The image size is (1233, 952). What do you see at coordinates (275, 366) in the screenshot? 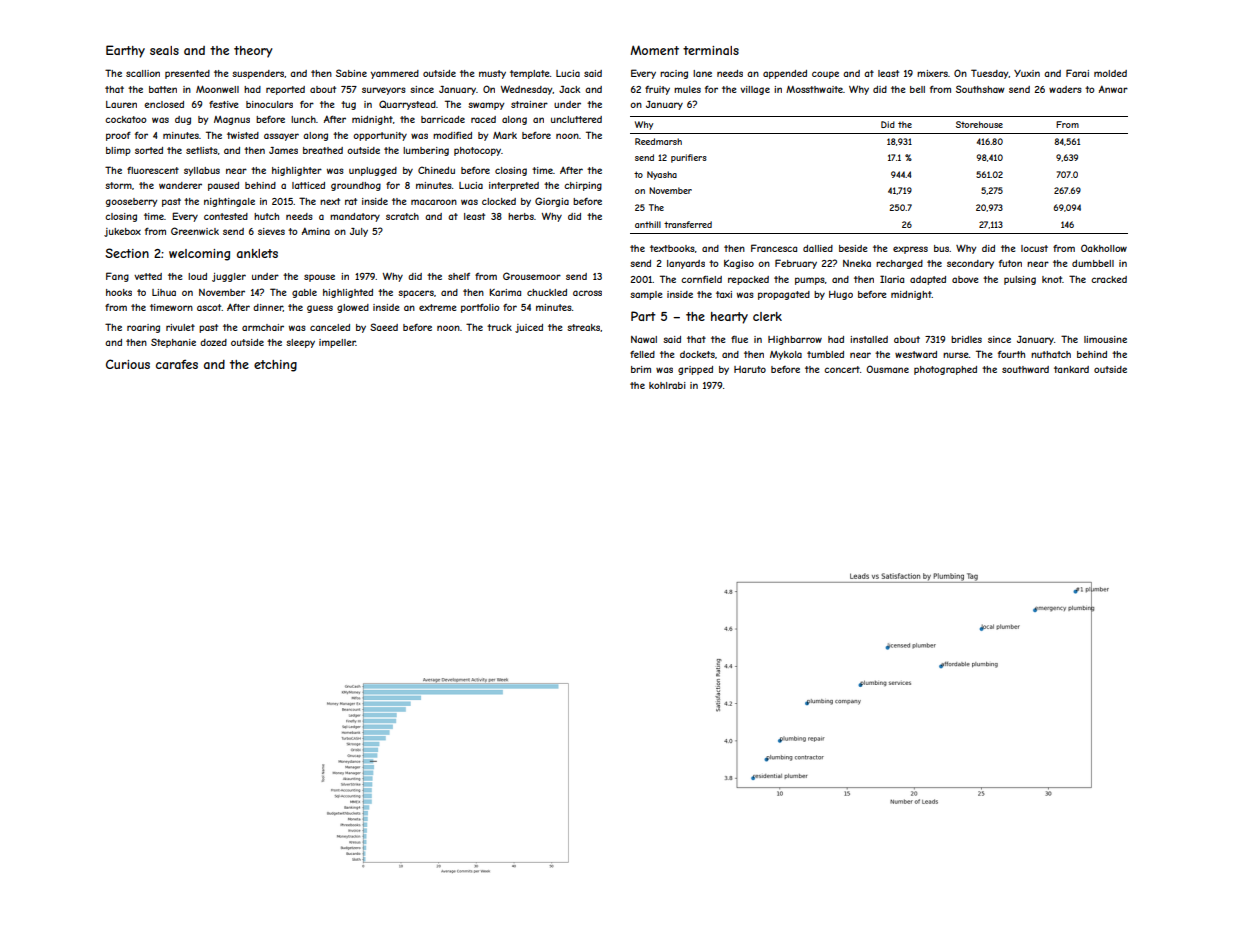
I see `etching` at bounding box center [275, 366].
